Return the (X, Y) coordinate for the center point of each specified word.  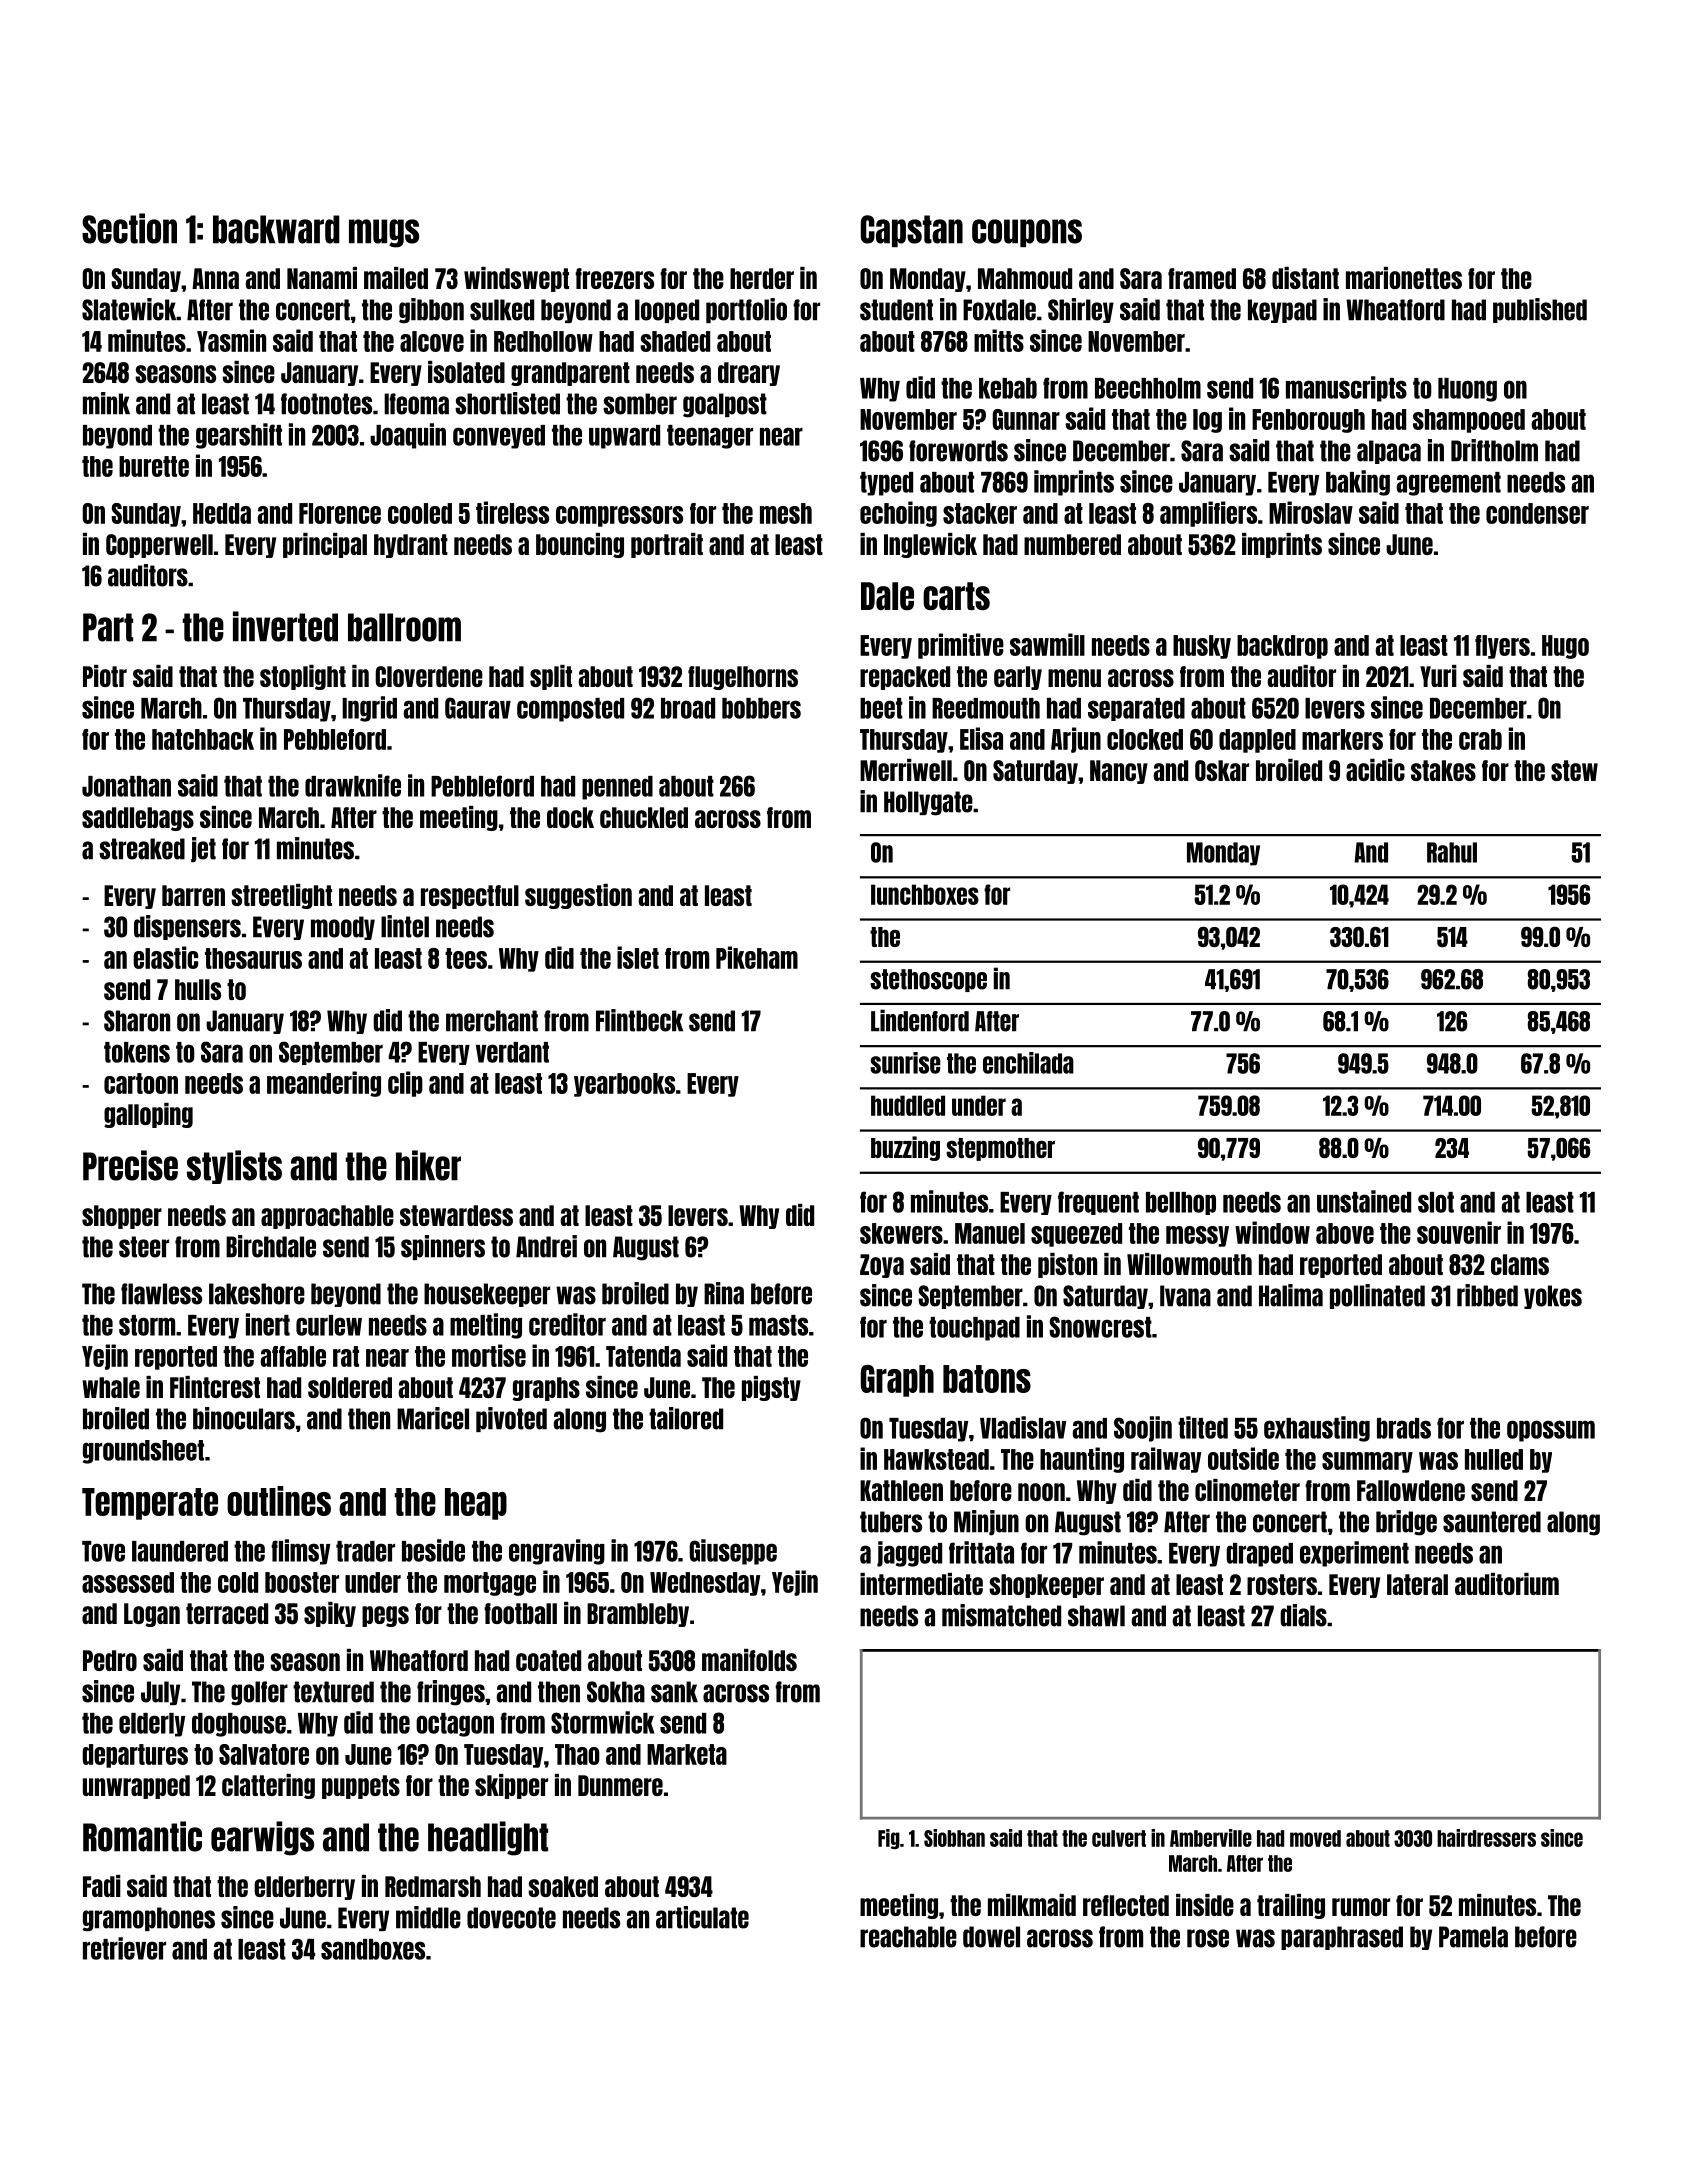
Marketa (687, 1754)
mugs (384, 233)
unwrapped (136, 1787)
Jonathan (126, 786)
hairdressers (1486, 1838)
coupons (1027, 233)
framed (1202, 278)
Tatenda (643, 1356)
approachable (327, 1217)
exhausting (1317, 1429)
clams (1520, 1264)
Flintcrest (215, 1387)
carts (956, 596)
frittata (981, 1552)
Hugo (1565, 647)
